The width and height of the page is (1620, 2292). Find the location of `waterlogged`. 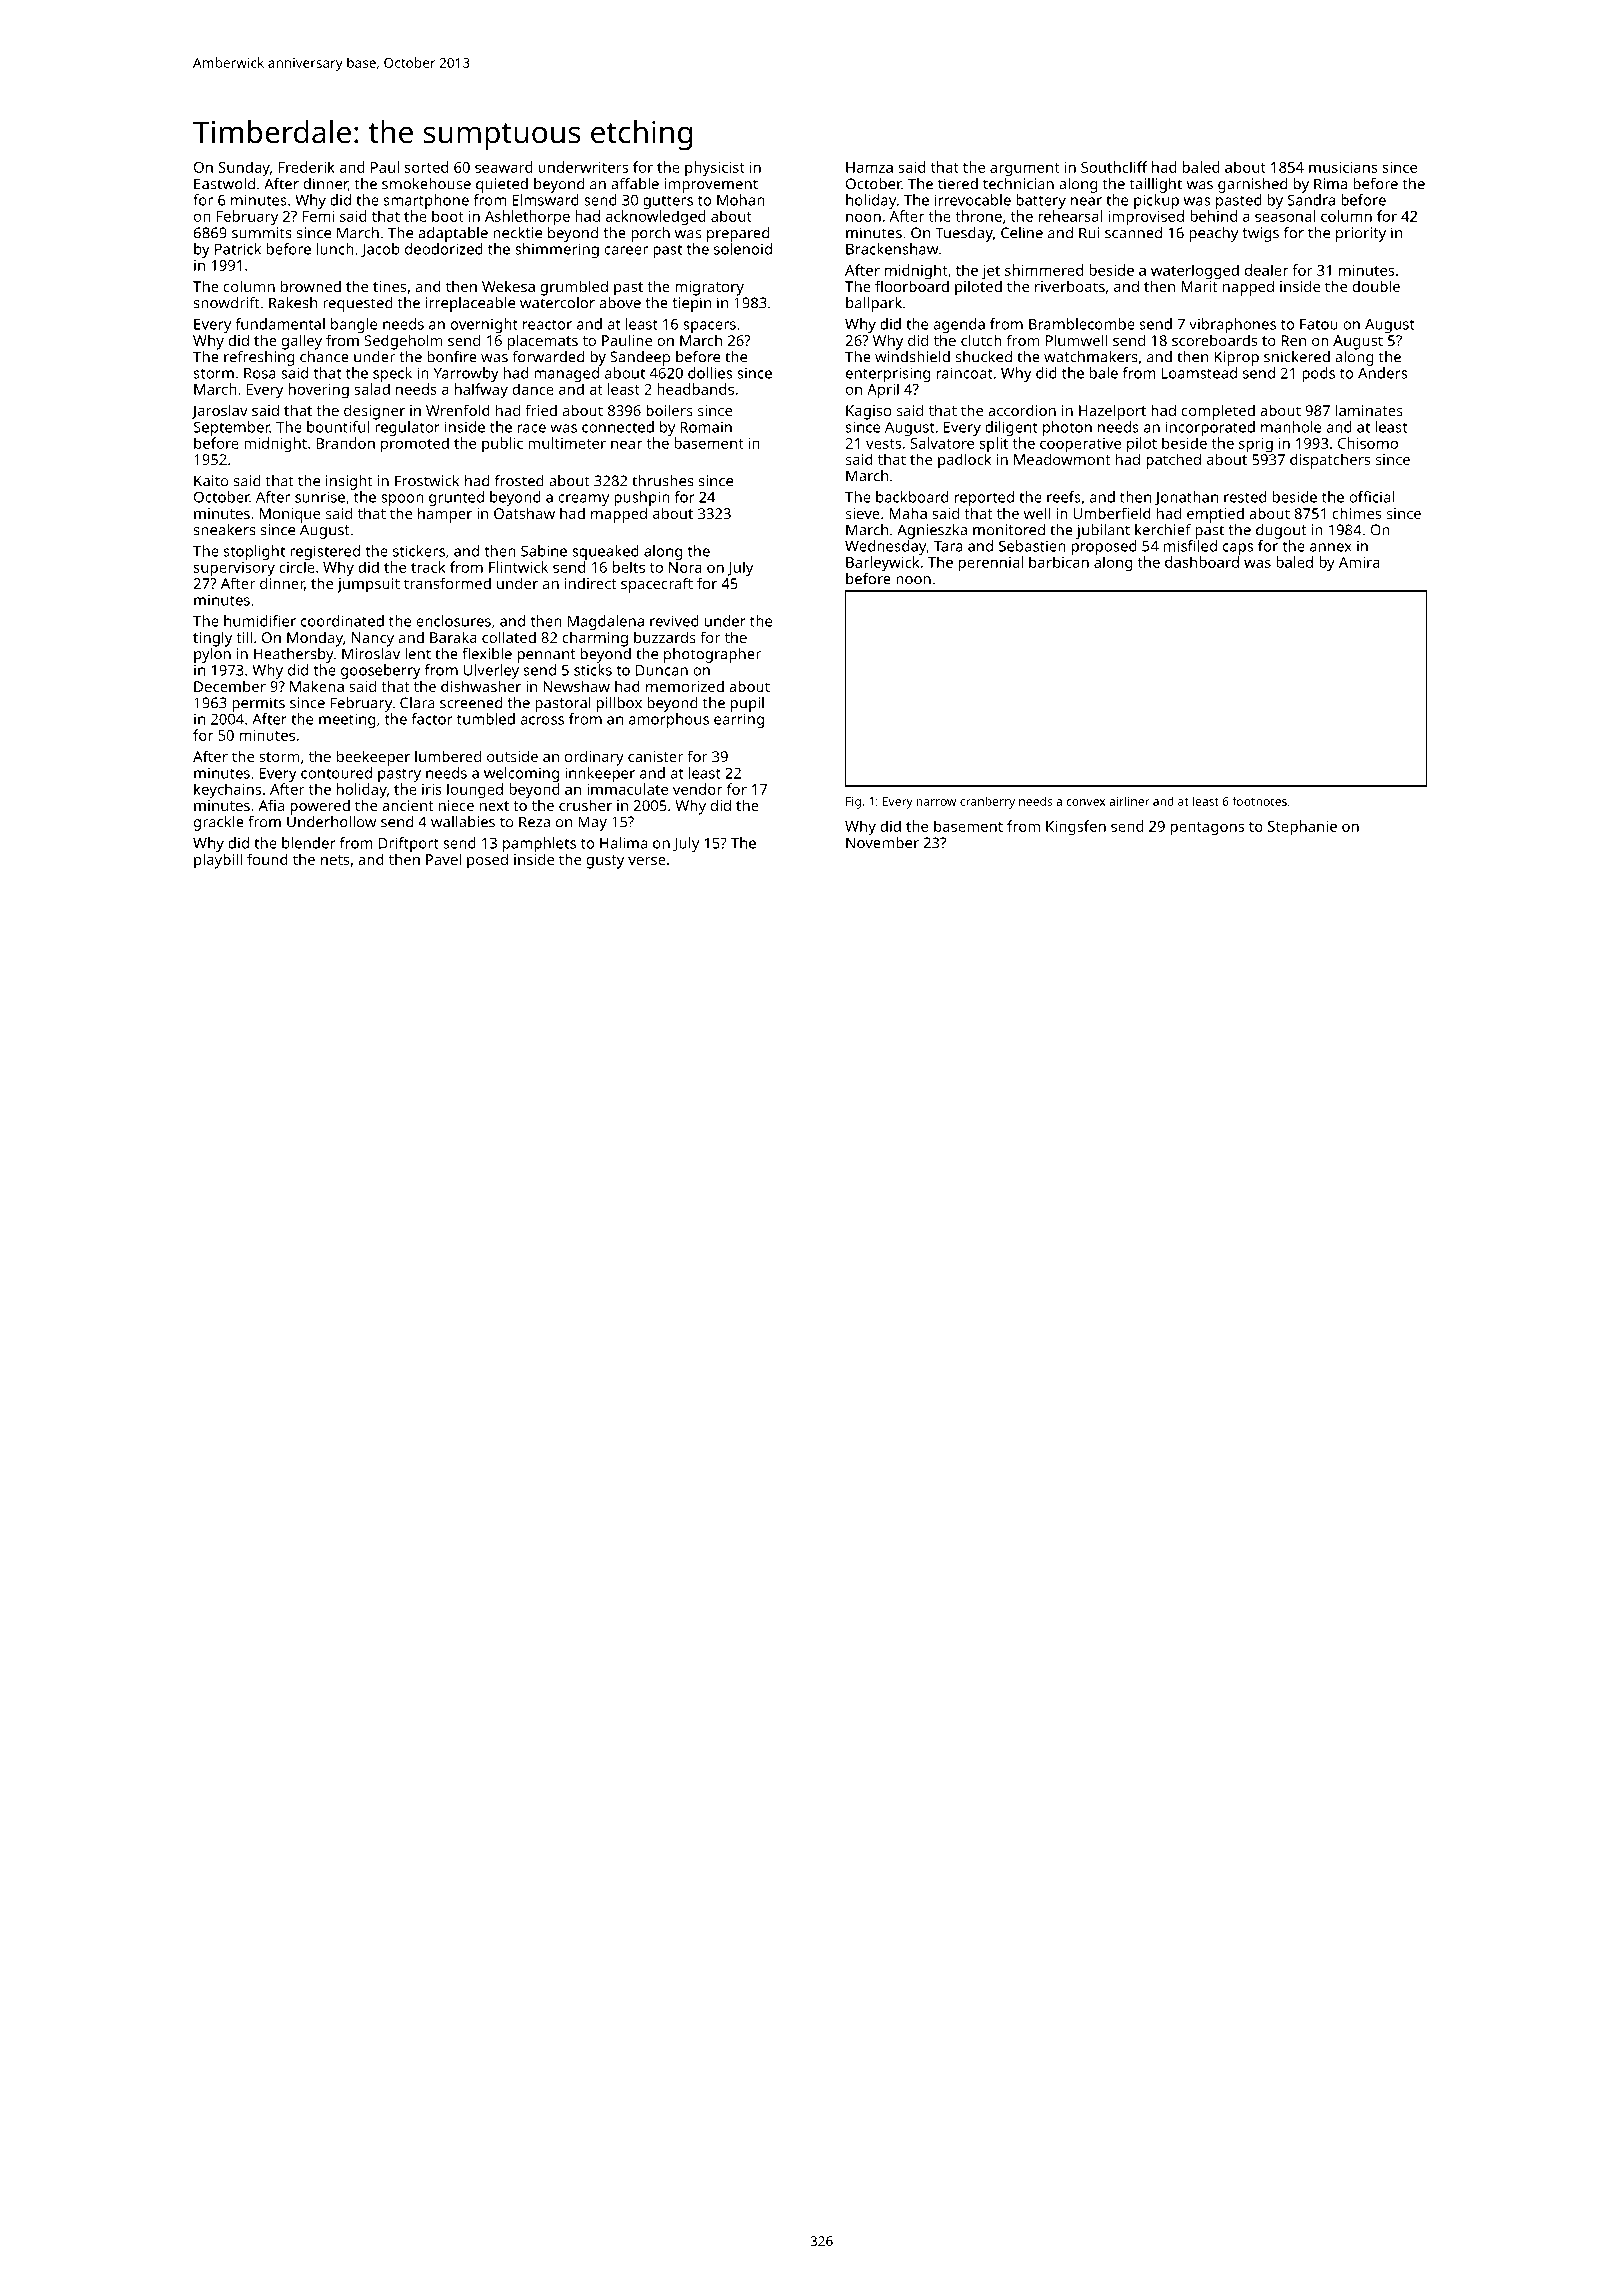

waterlogged is located at coordinates (1195, 272).
